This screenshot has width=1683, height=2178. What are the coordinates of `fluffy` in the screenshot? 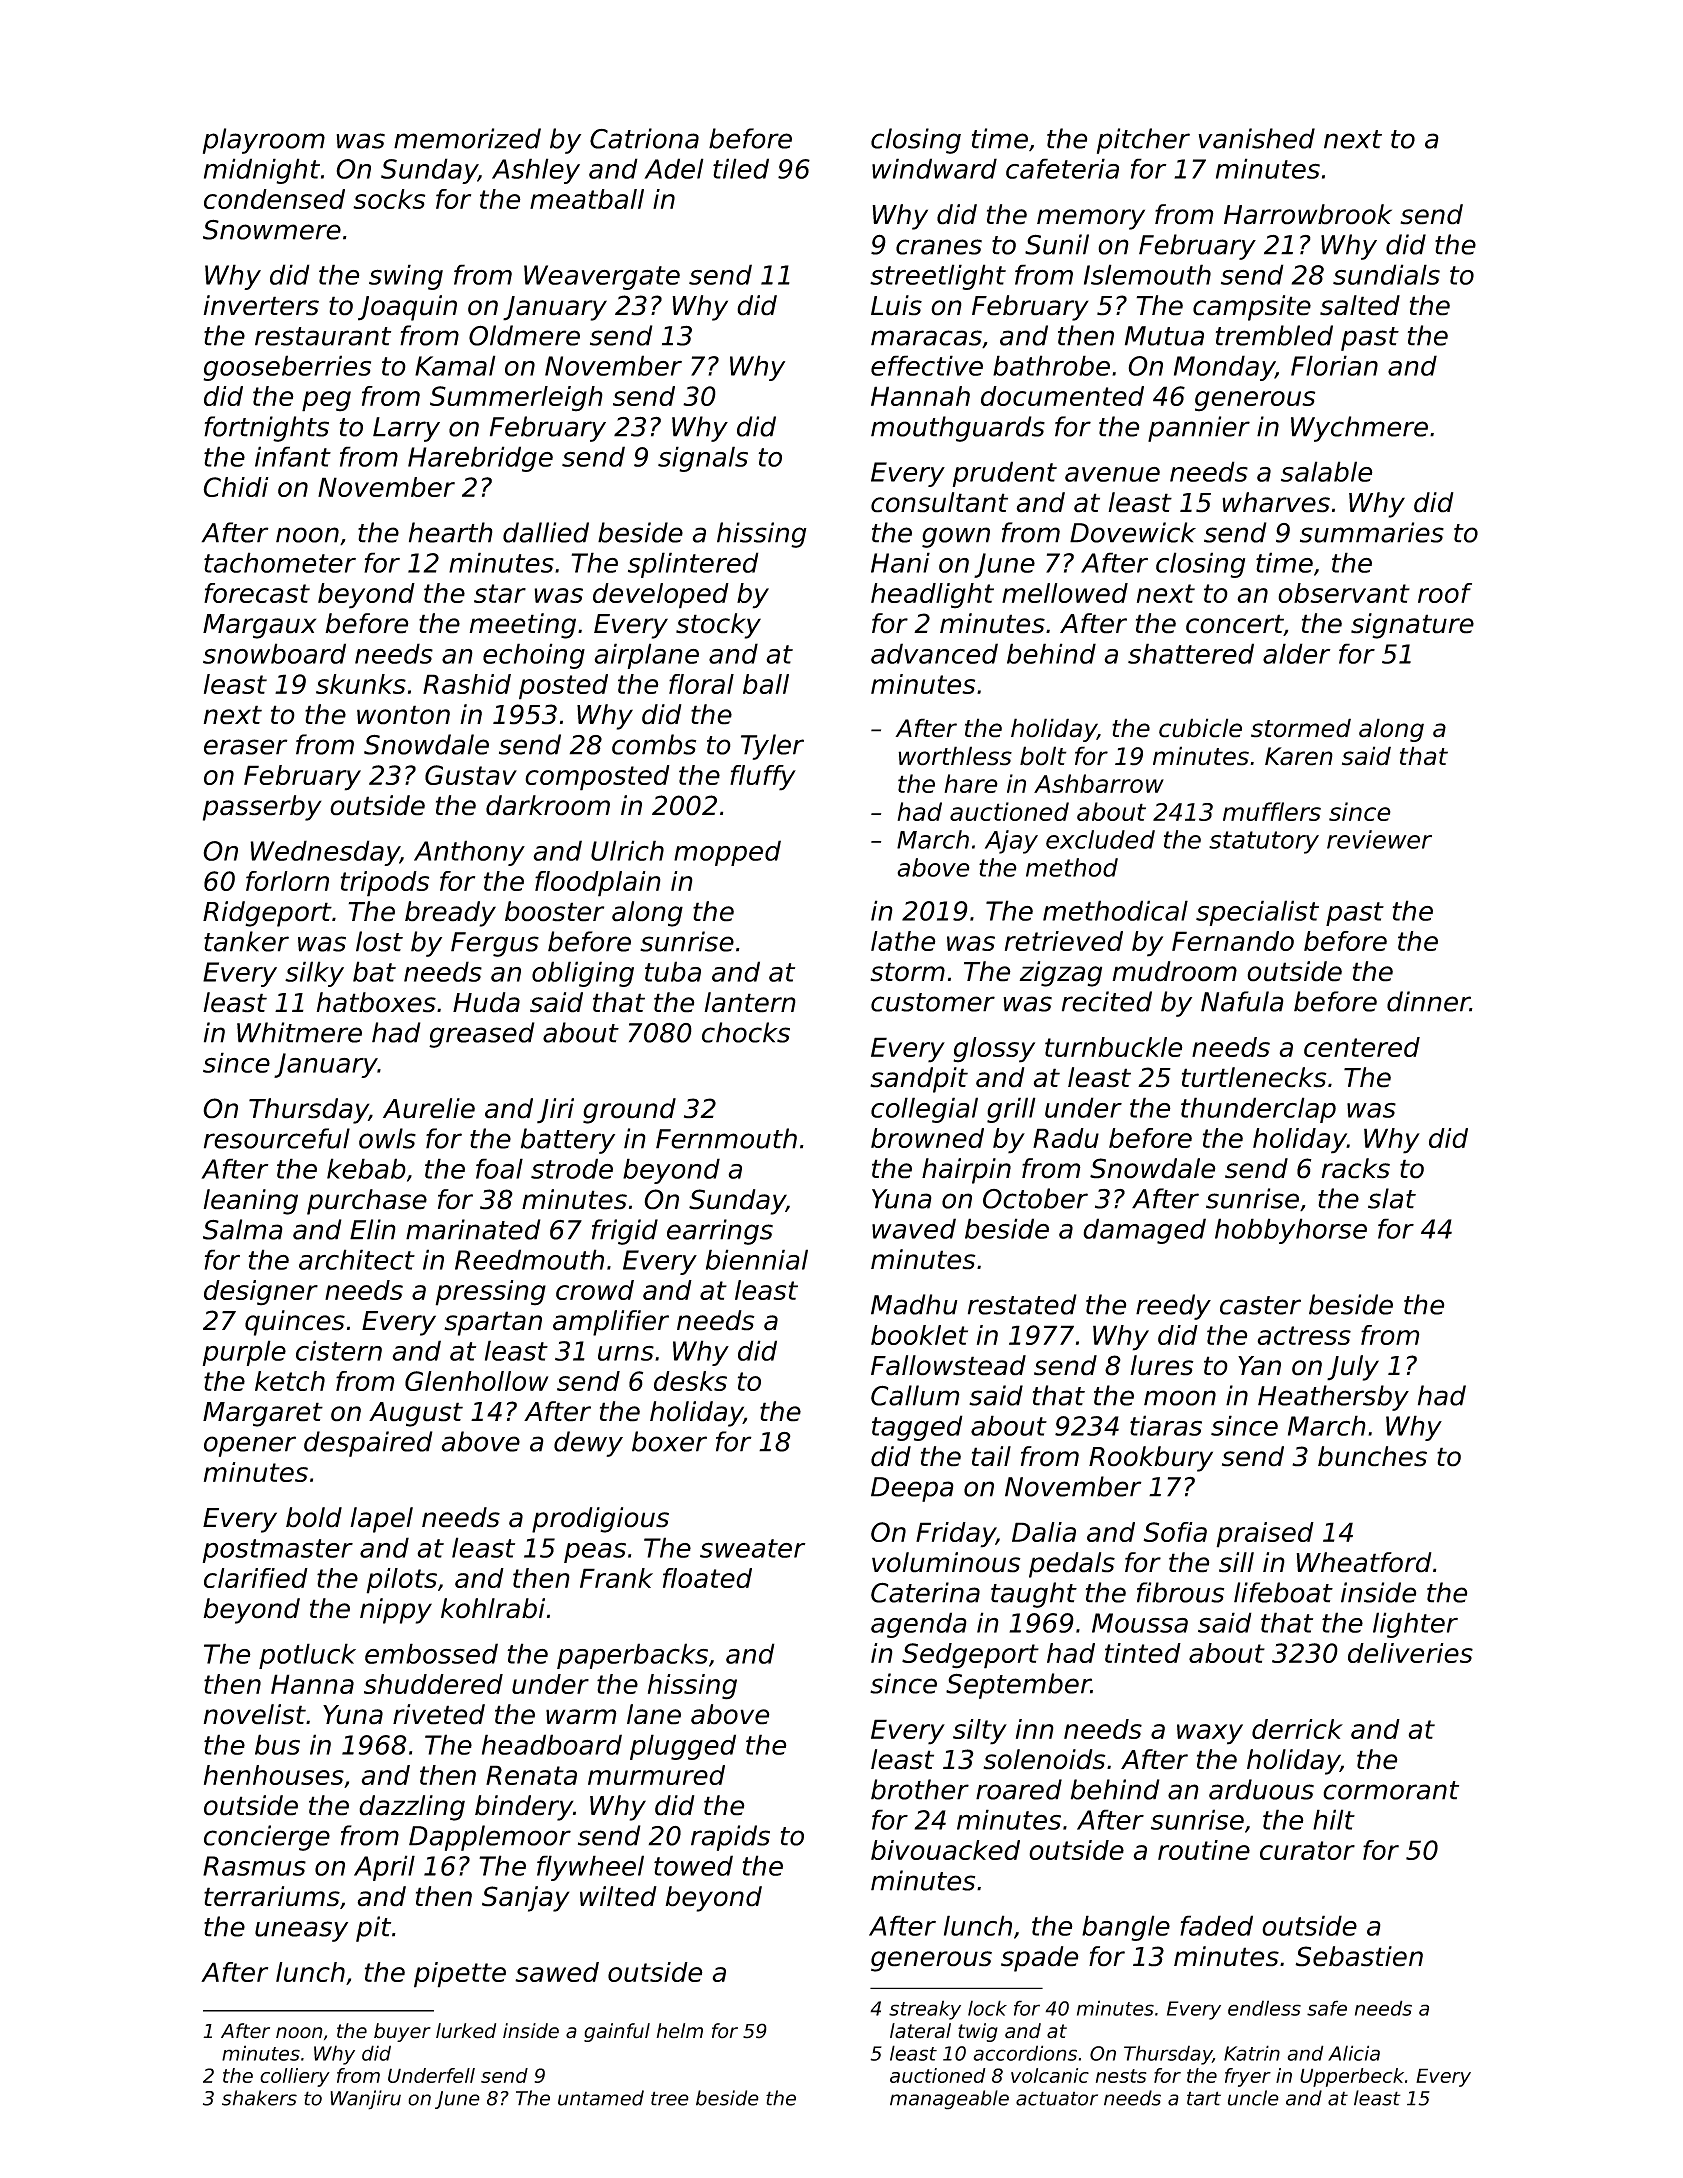 It's located at (763, 778).
